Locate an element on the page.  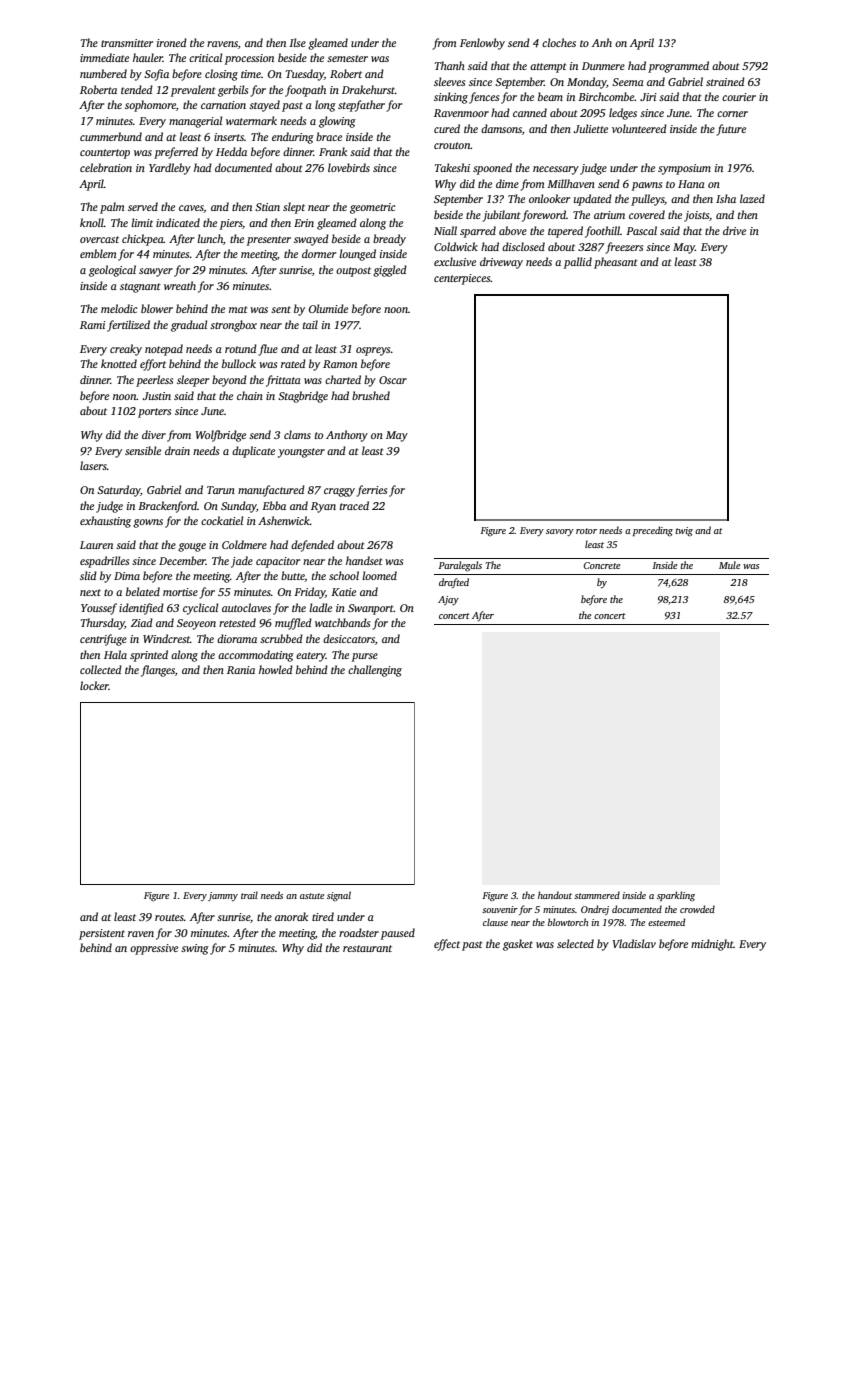
covered is located at coordinates (647, 214).
